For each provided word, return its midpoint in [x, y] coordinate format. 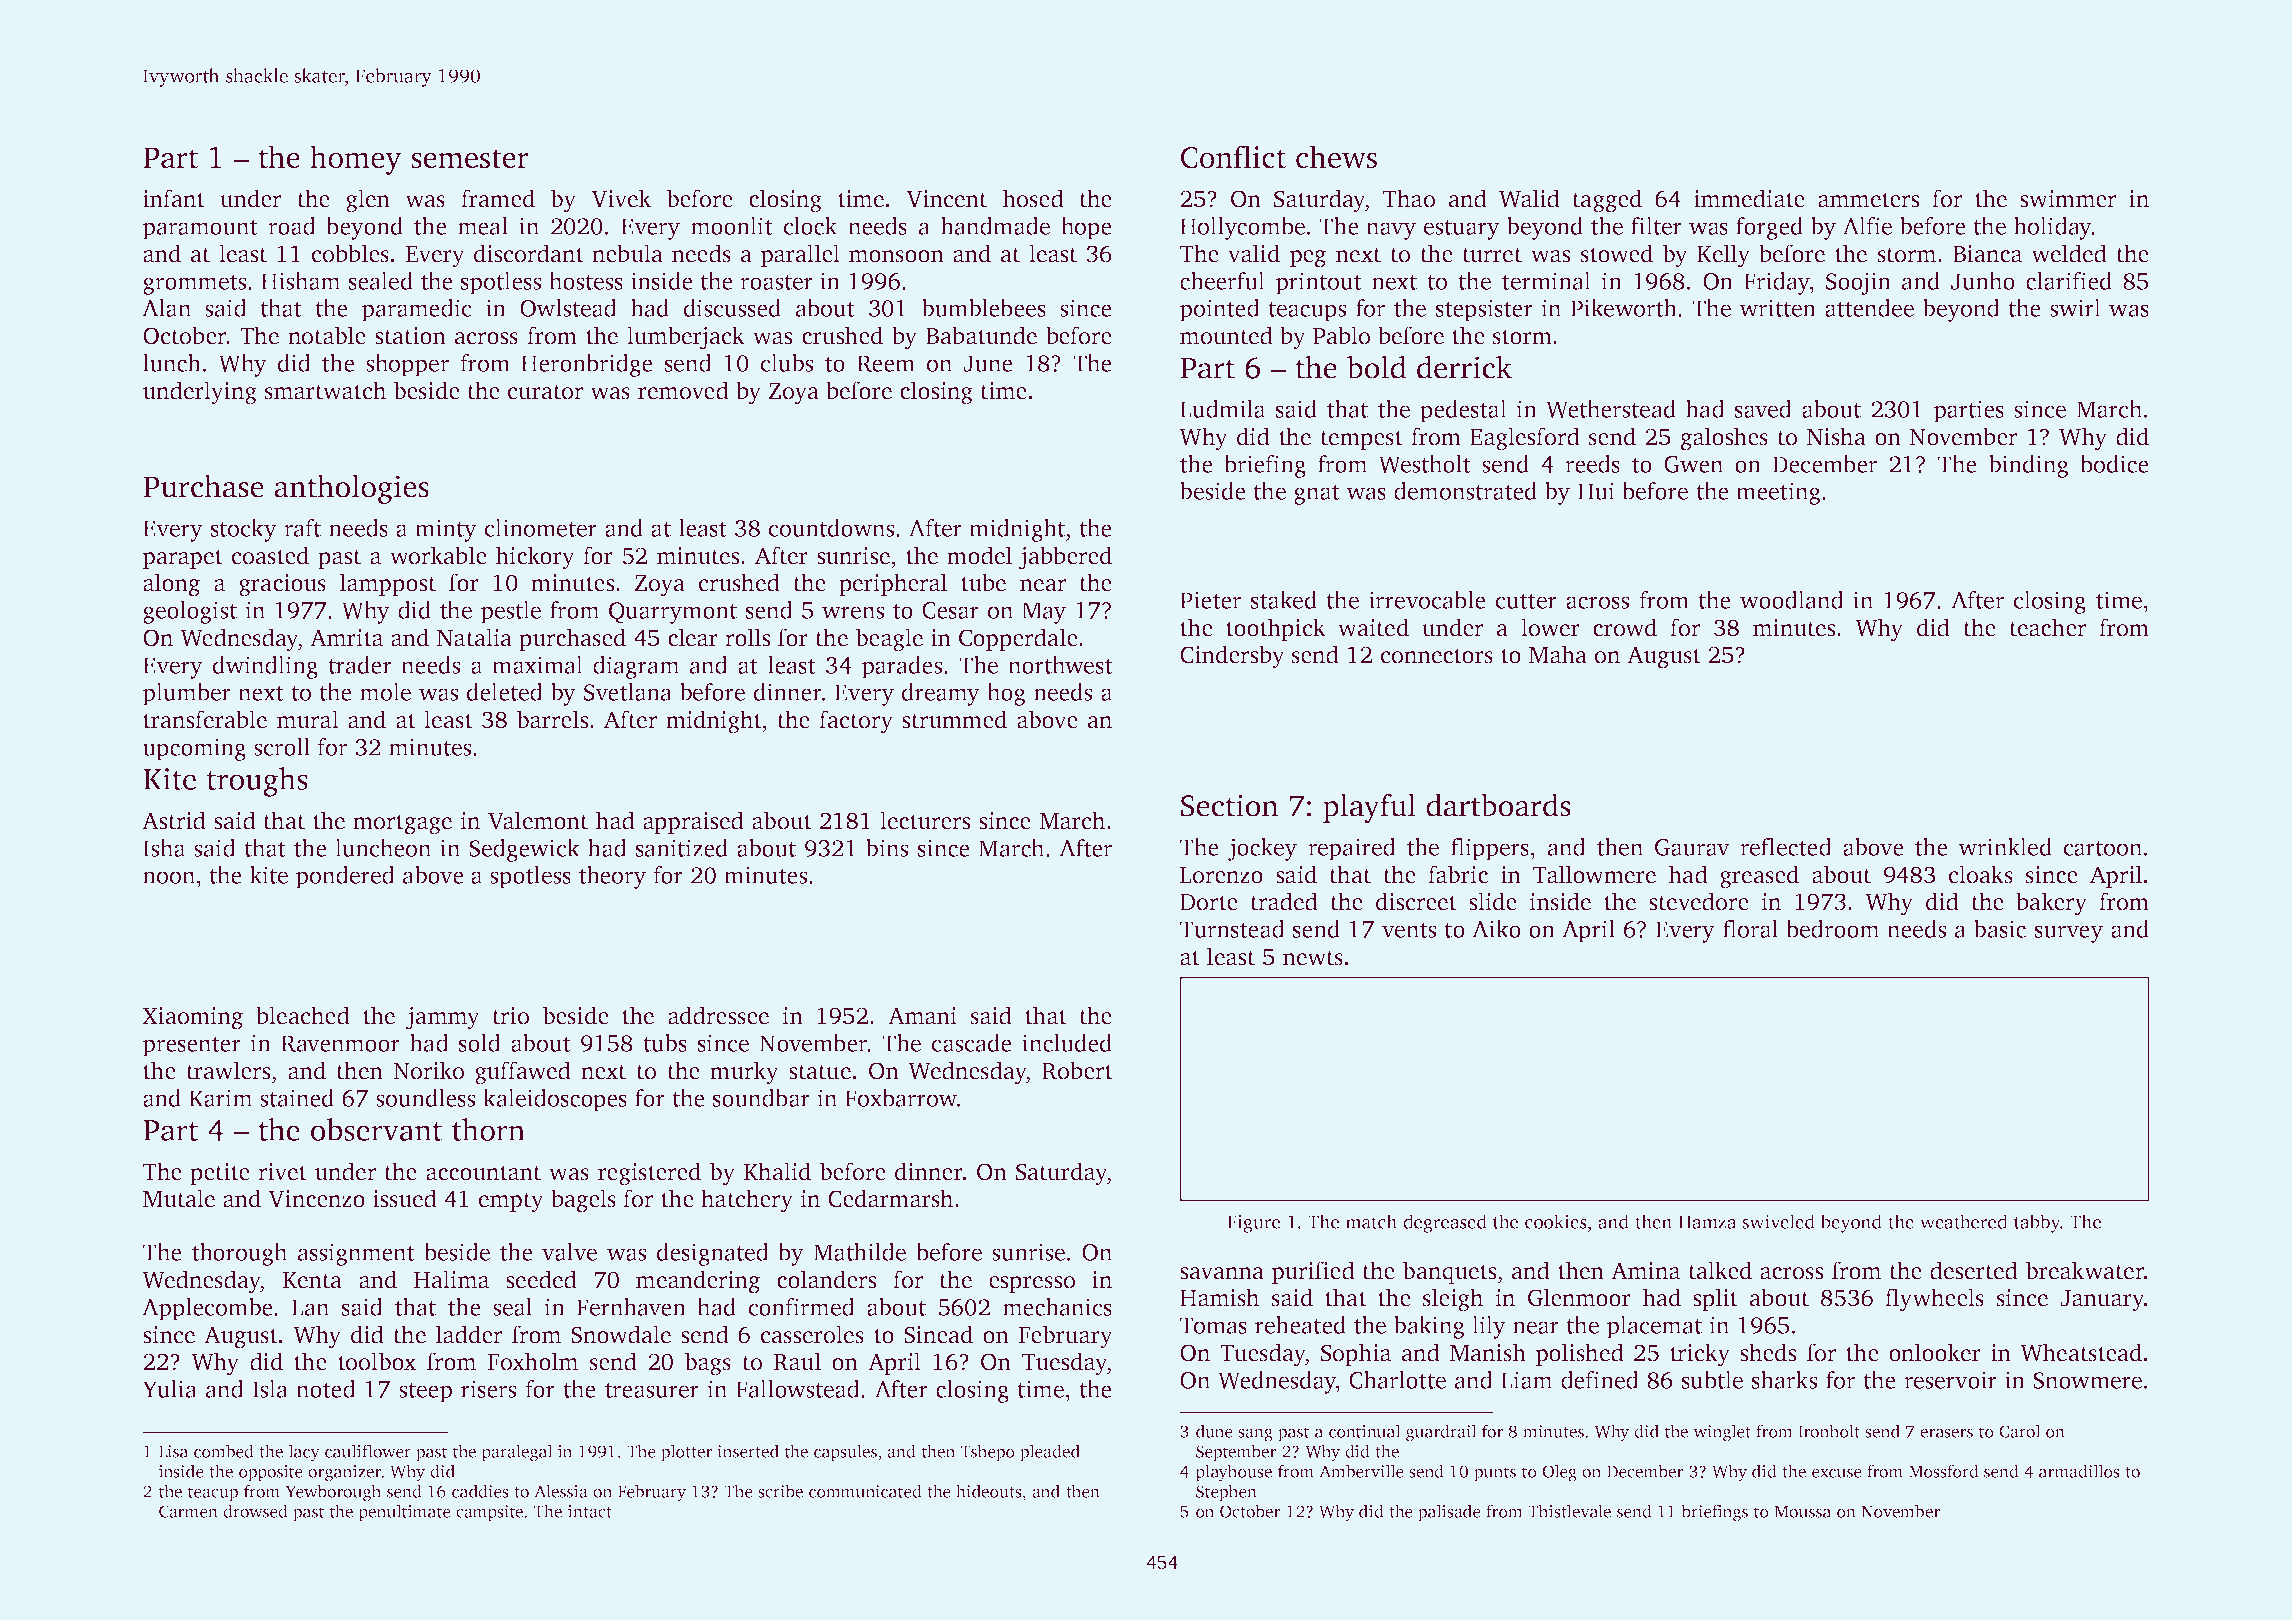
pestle [511, 612]
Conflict [1233, 157]
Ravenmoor [340, 1043]
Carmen [188, 1511]
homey [356, 160]
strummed [954, 719]
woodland [1792, 600]
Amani [922, 1016]
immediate [1749, 198]
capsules [845, 1453]
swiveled [1778, 1221]
